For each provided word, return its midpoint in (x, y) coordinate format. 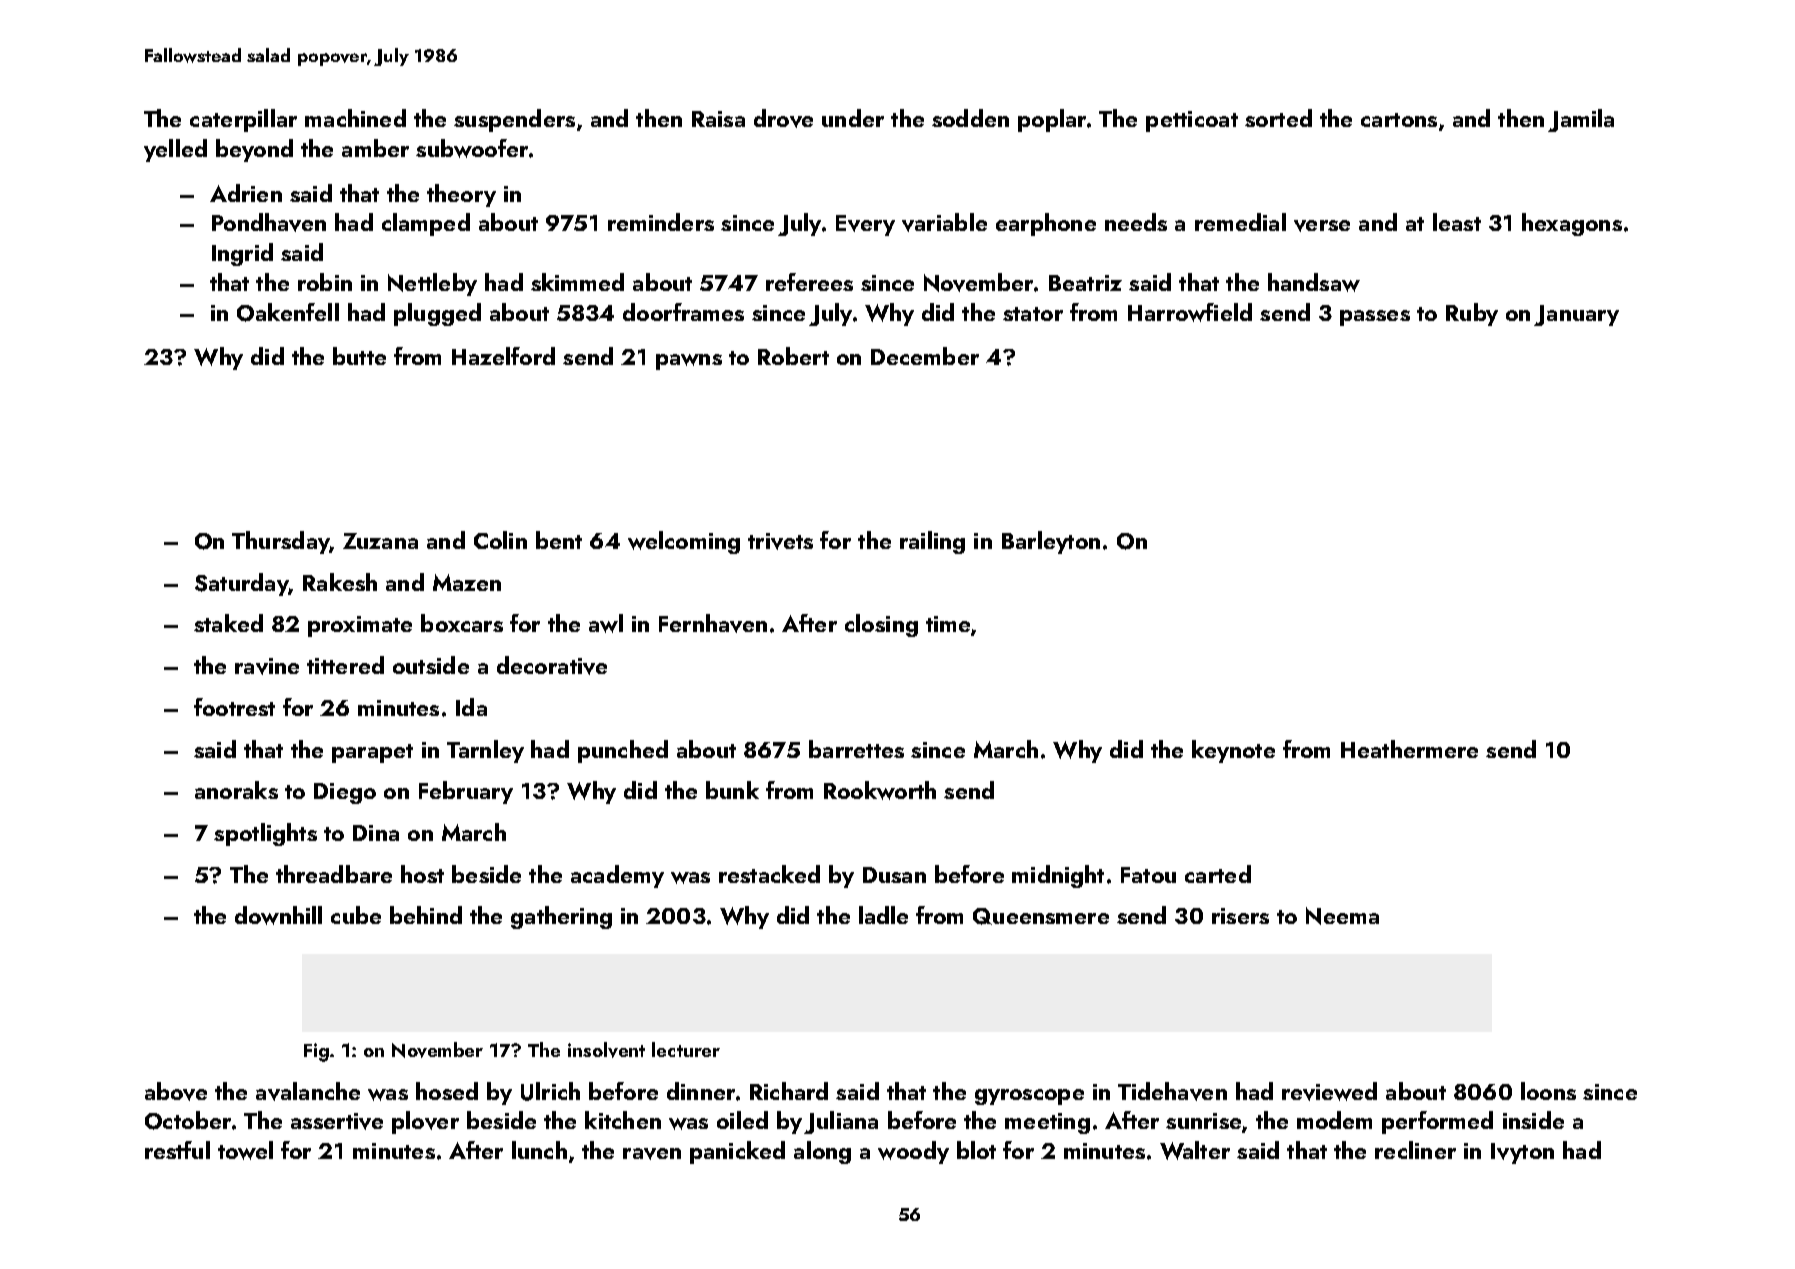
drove (783, 118)
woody (913, 1152)
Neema (1342, 916)
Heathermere (1409, 749)
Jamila (1581, 120)
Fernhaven (713, 623)
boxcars (462, 623)
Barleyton (1051, 542)
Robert (793, 356)
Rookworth (880, 790)
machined (355, 118)
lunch (539, 1150)
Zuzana (380, 541)
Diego (345, 793)
